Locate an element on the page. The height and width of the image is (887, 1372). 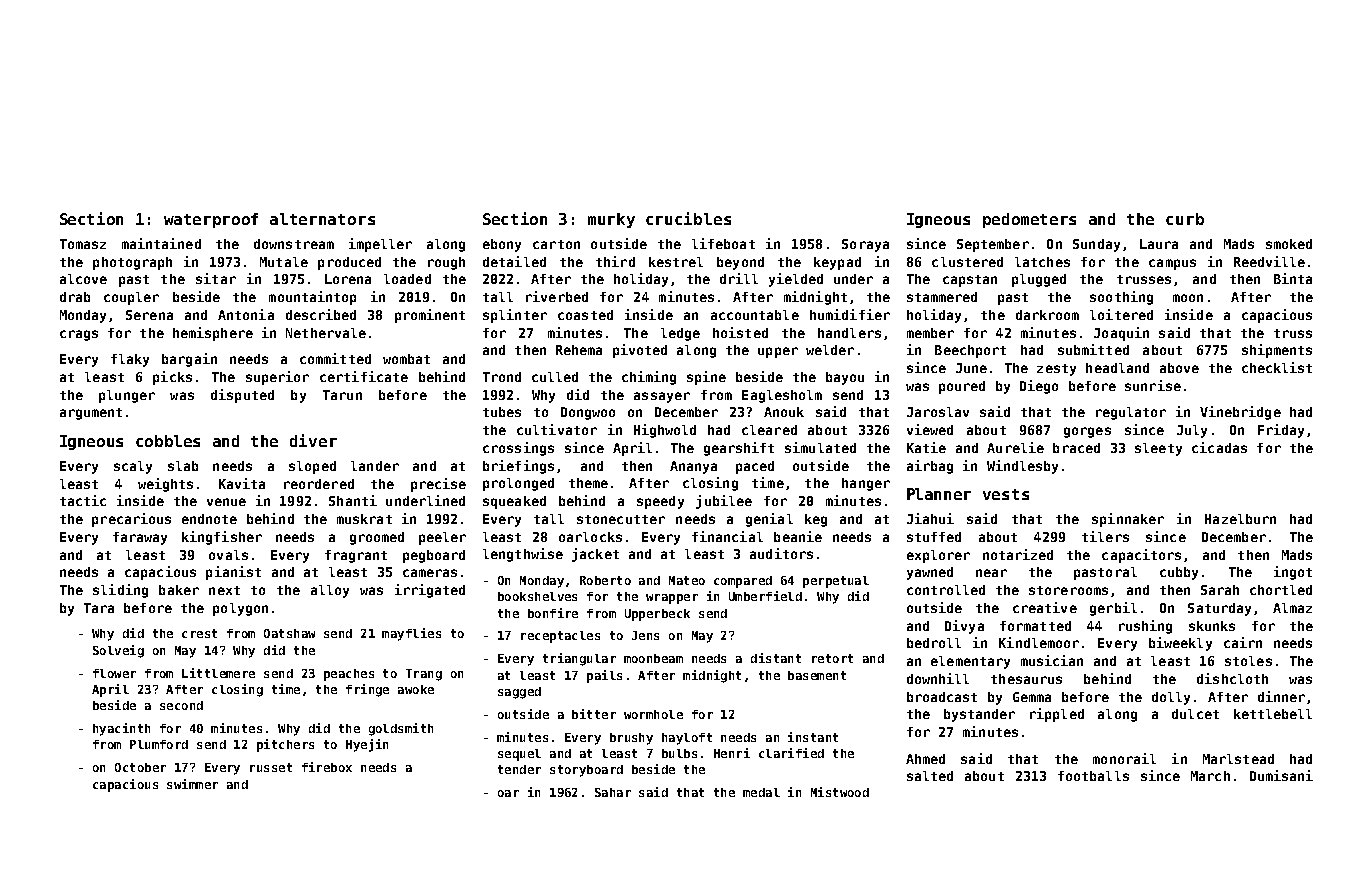
coupler is located at coordinates (131, 298).
